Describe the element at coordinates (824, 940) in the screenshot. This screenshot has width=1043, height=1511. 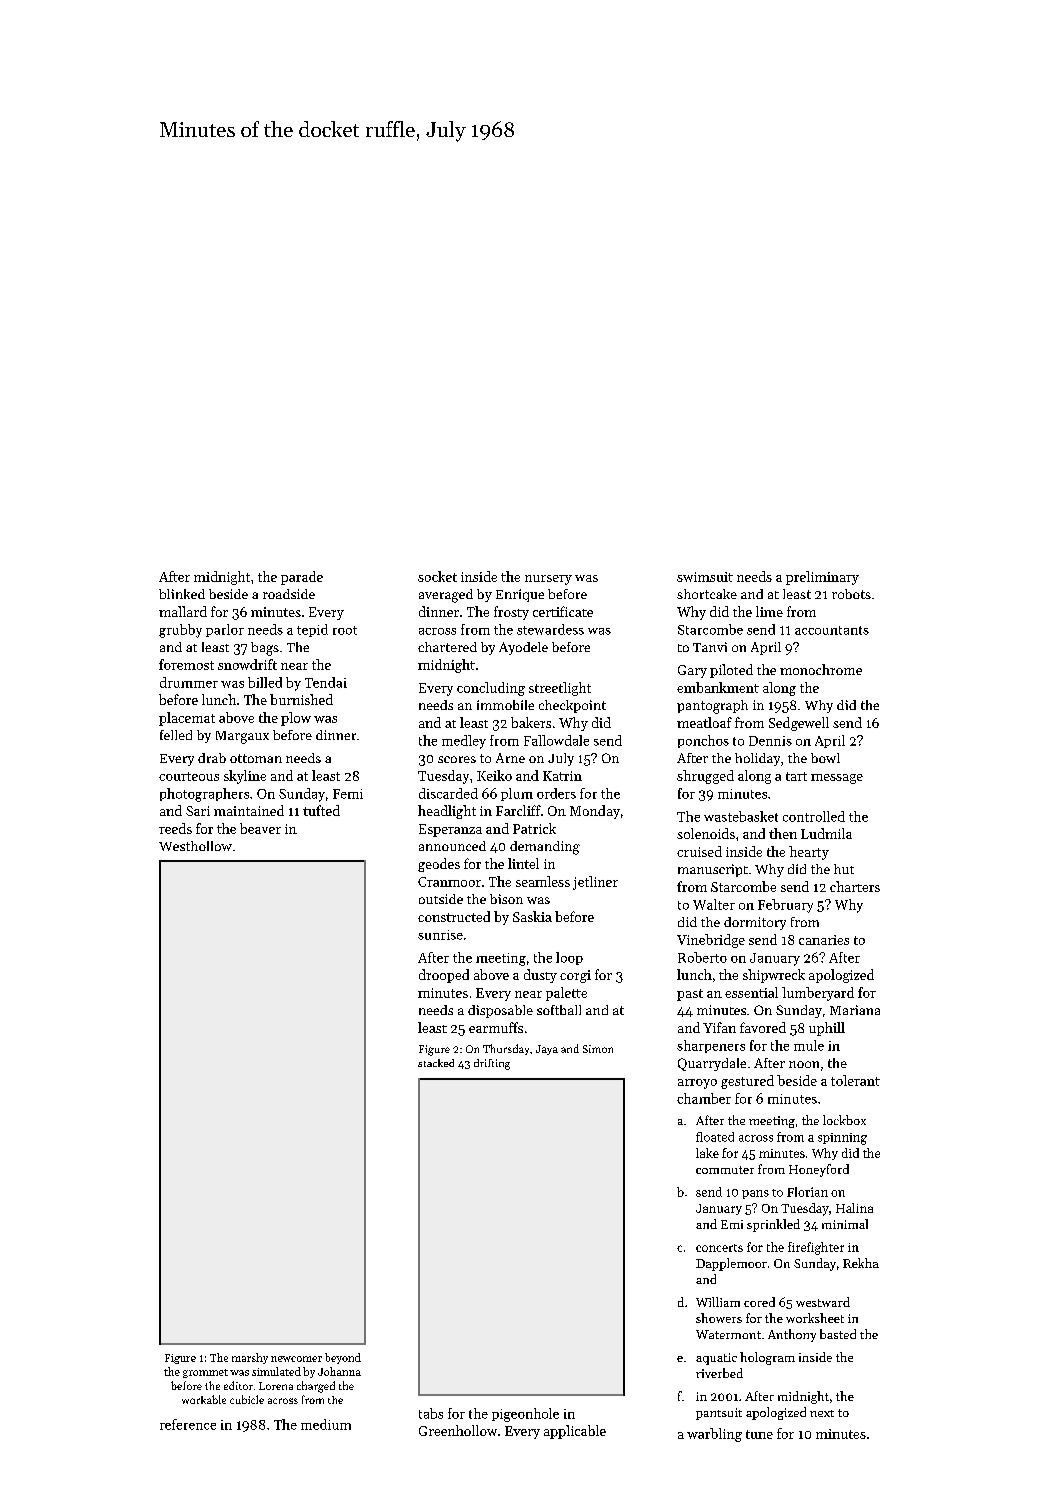
I see `canaries` at that location.
